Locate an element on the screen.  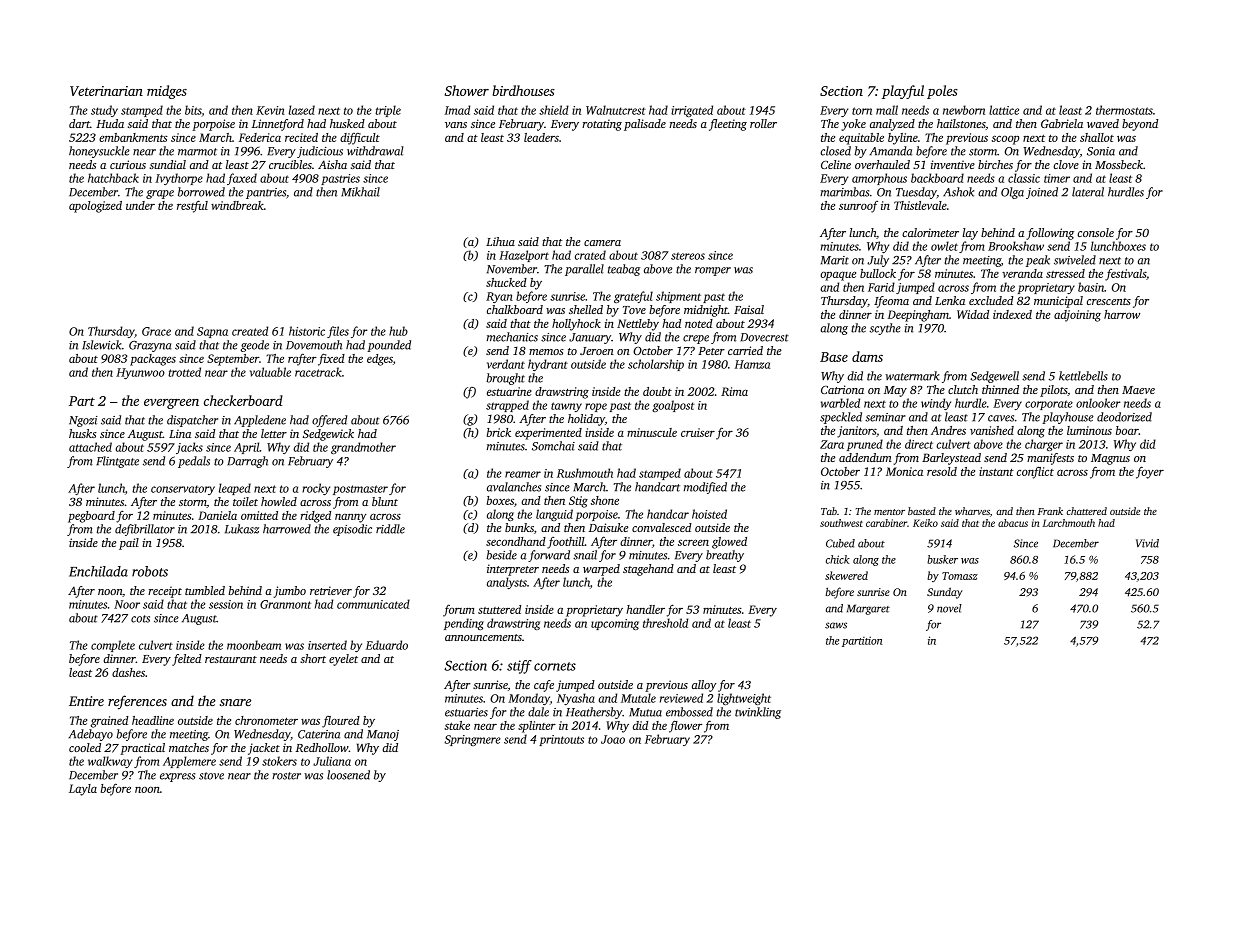
poles is located at coordinates (942, 92).
